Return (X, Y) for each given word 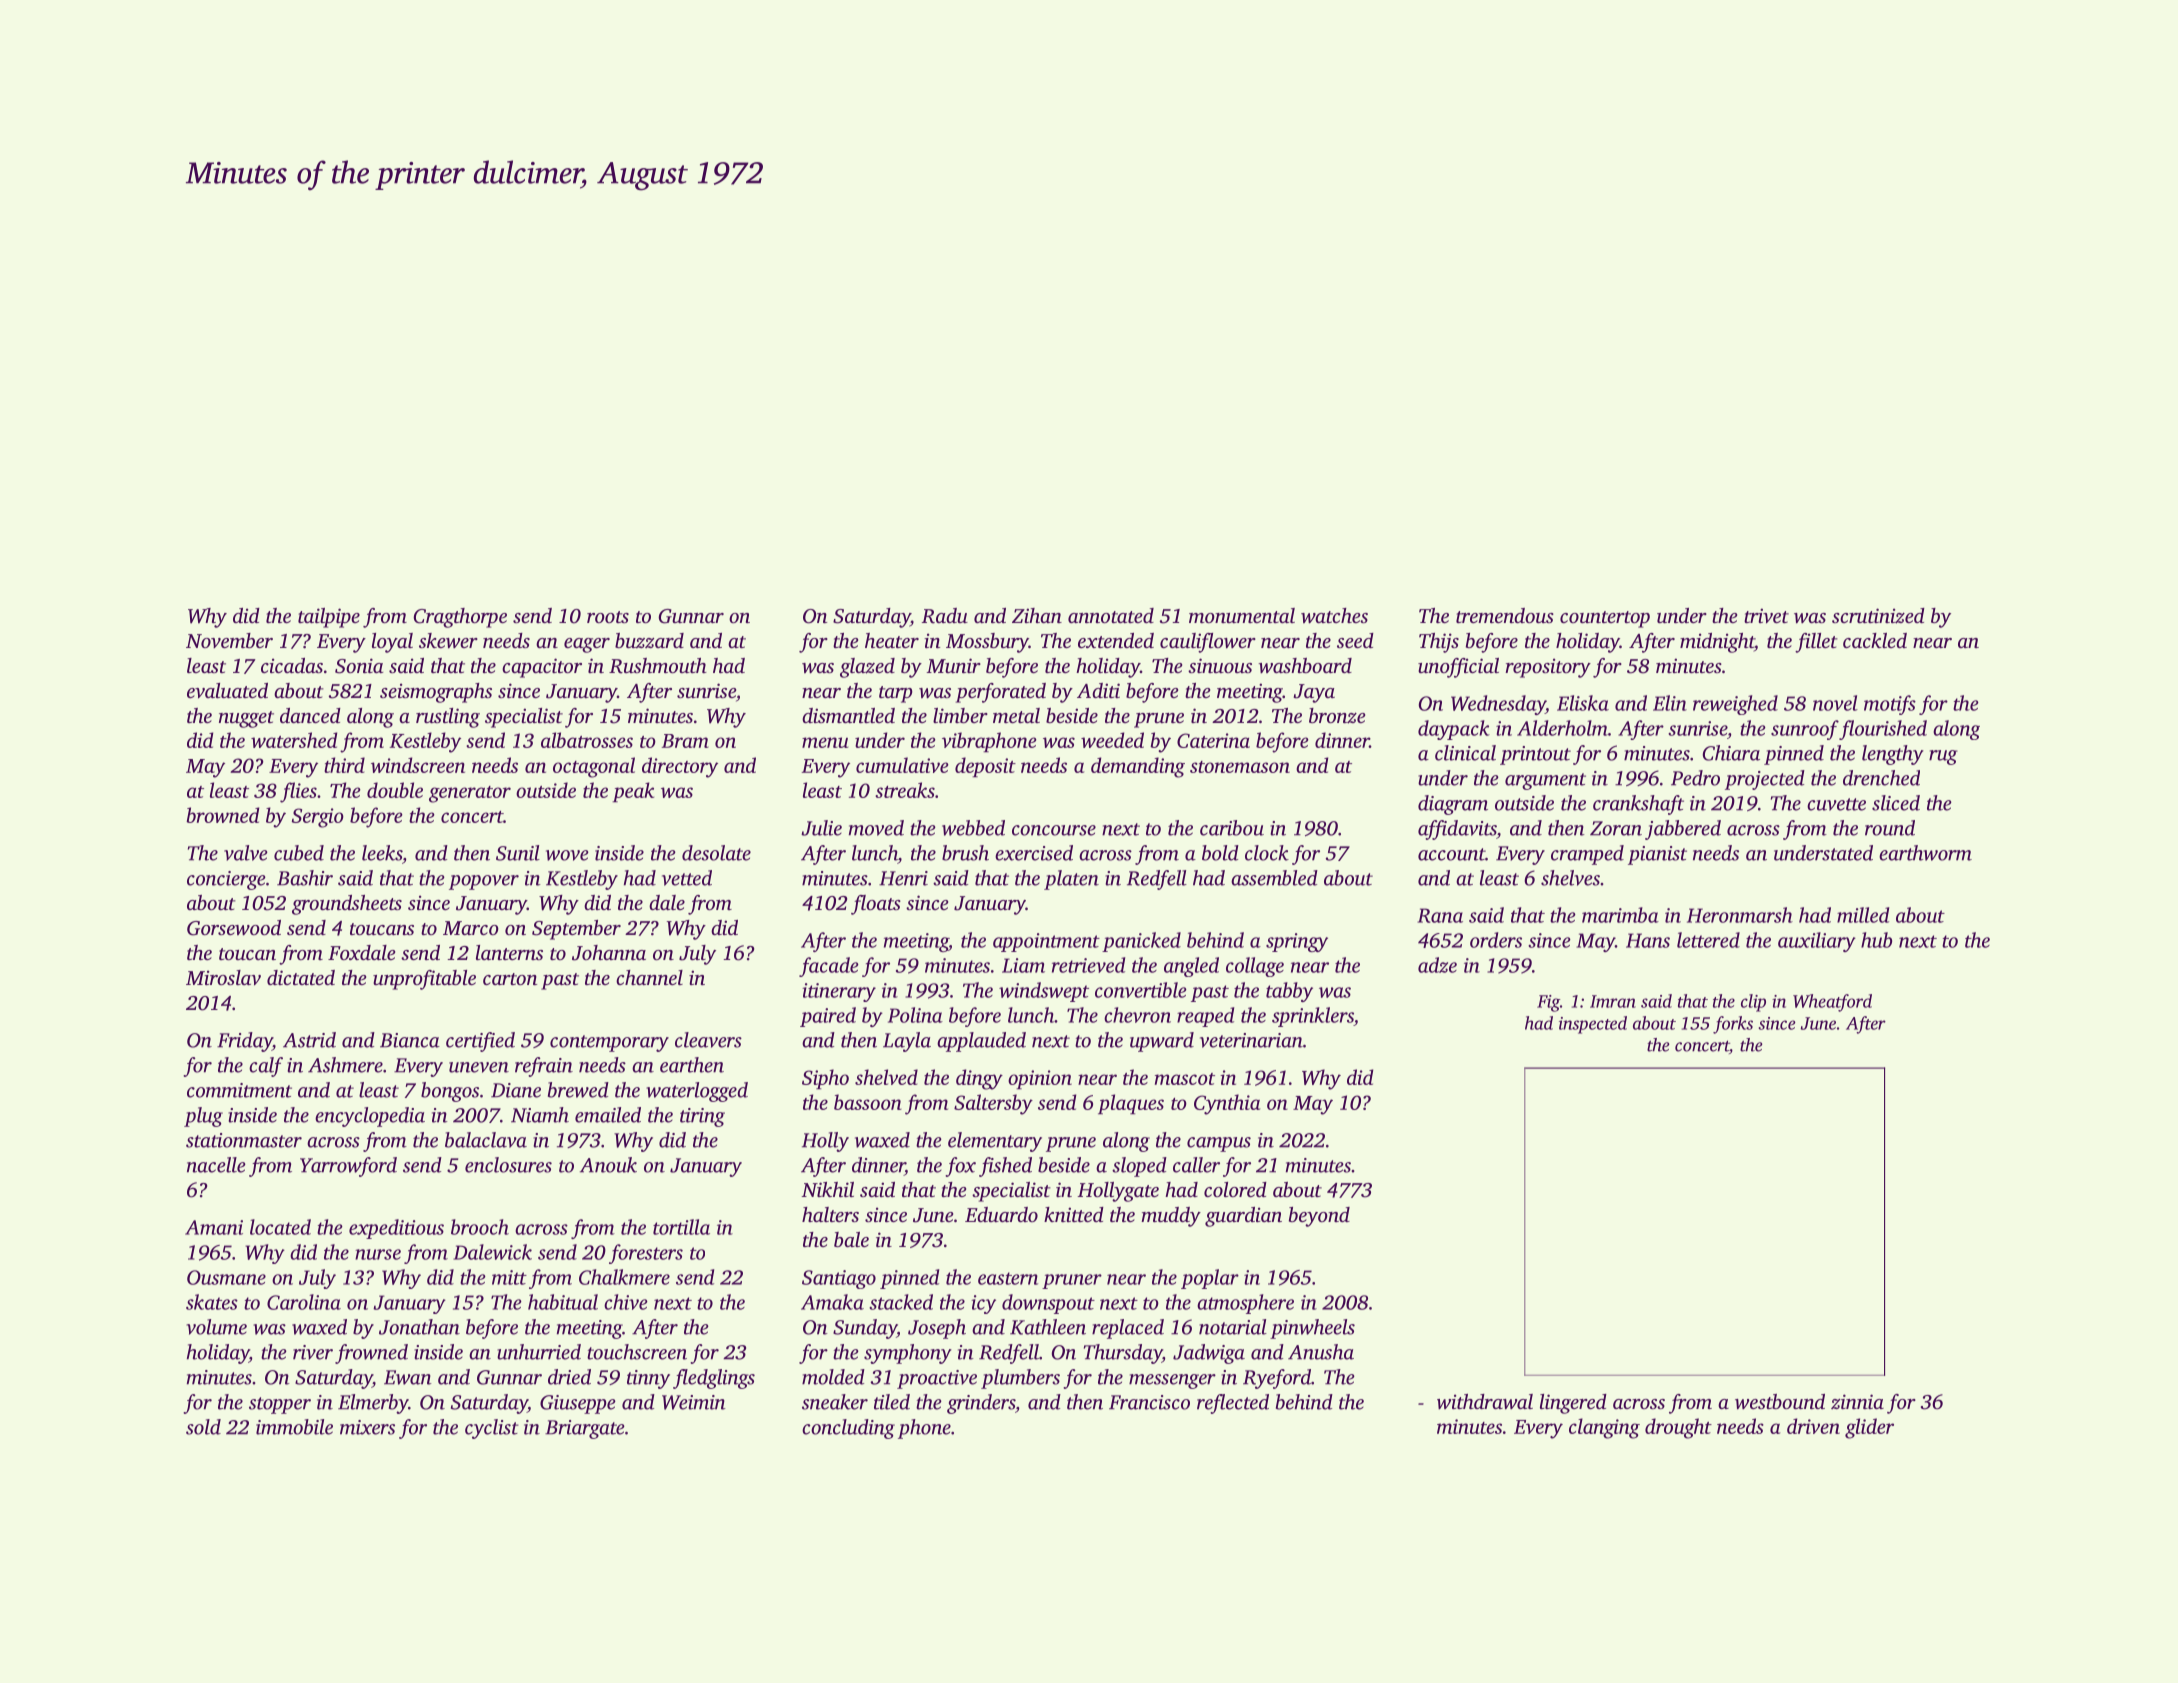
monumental (1242, 615)
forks (1733, 1025)
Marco (471, 928)
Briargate (585, 1429)
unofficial (1458, 668)
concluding (848, 1429)
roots (608, 617)
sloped (1139, 1167)
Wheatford (1832, 1003)
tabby (1289, 992)
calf (266, 1067)
